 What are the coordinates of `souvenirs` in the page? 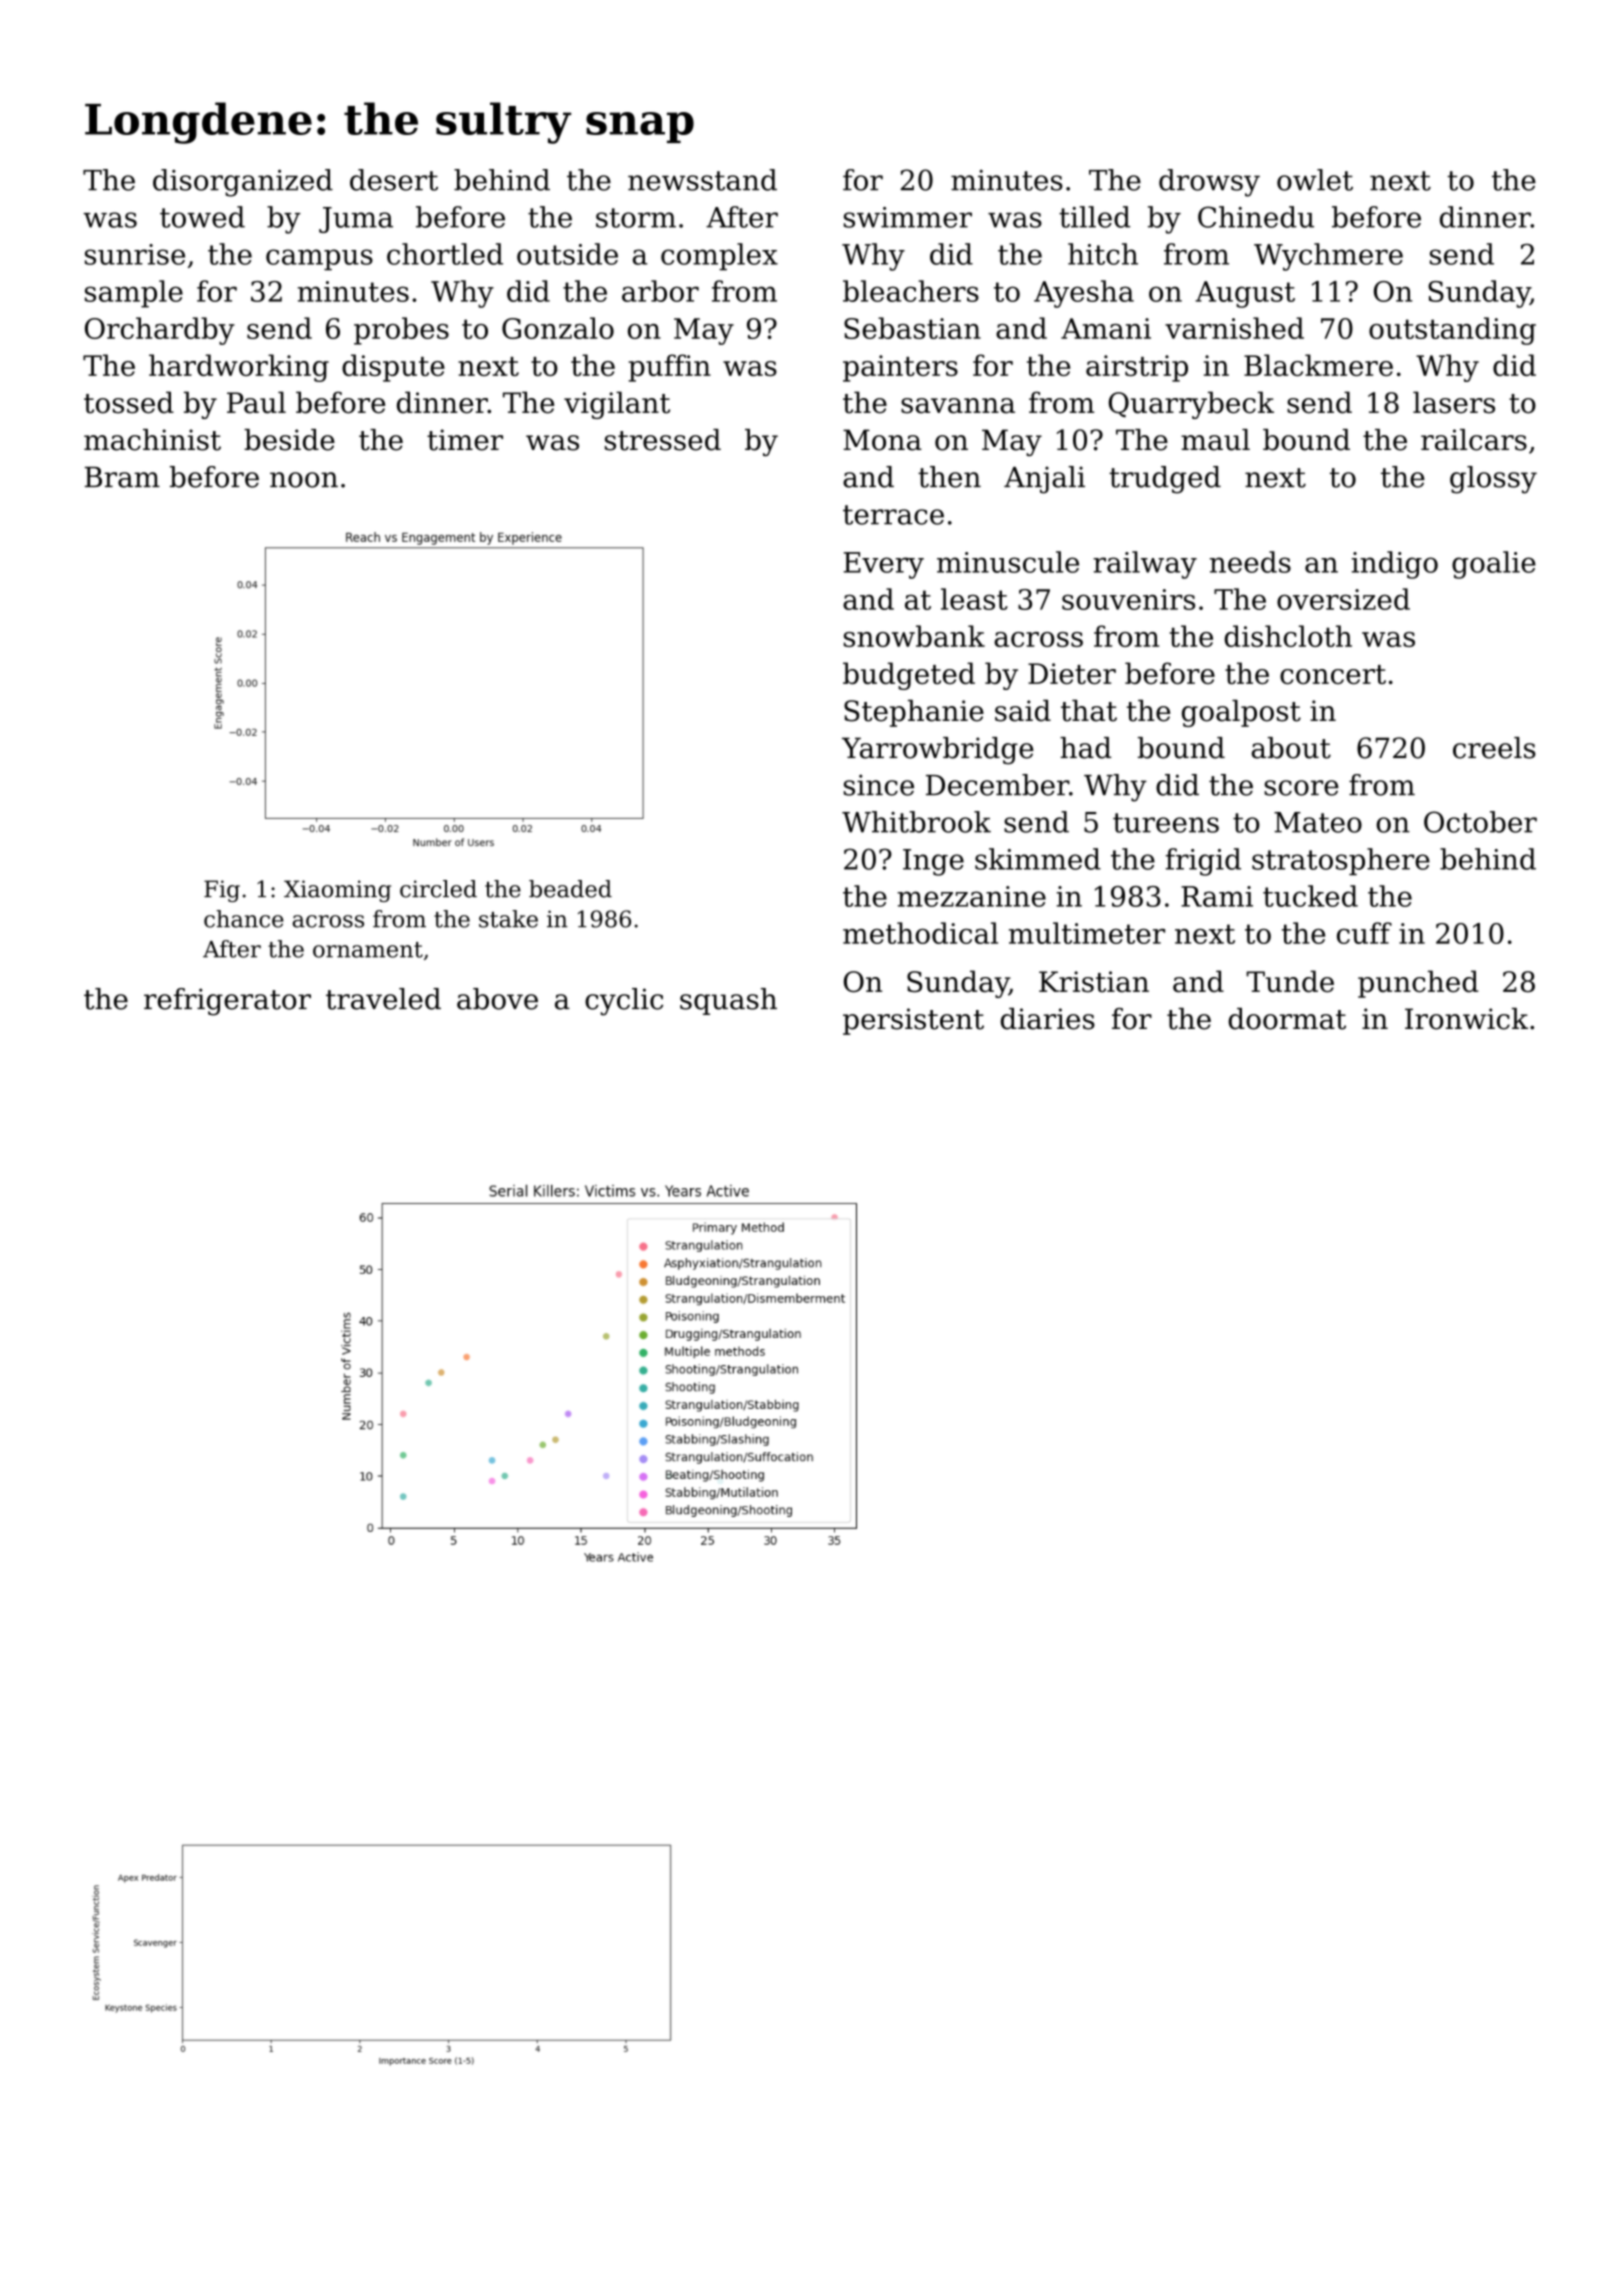 It's located at (1128, 599).
